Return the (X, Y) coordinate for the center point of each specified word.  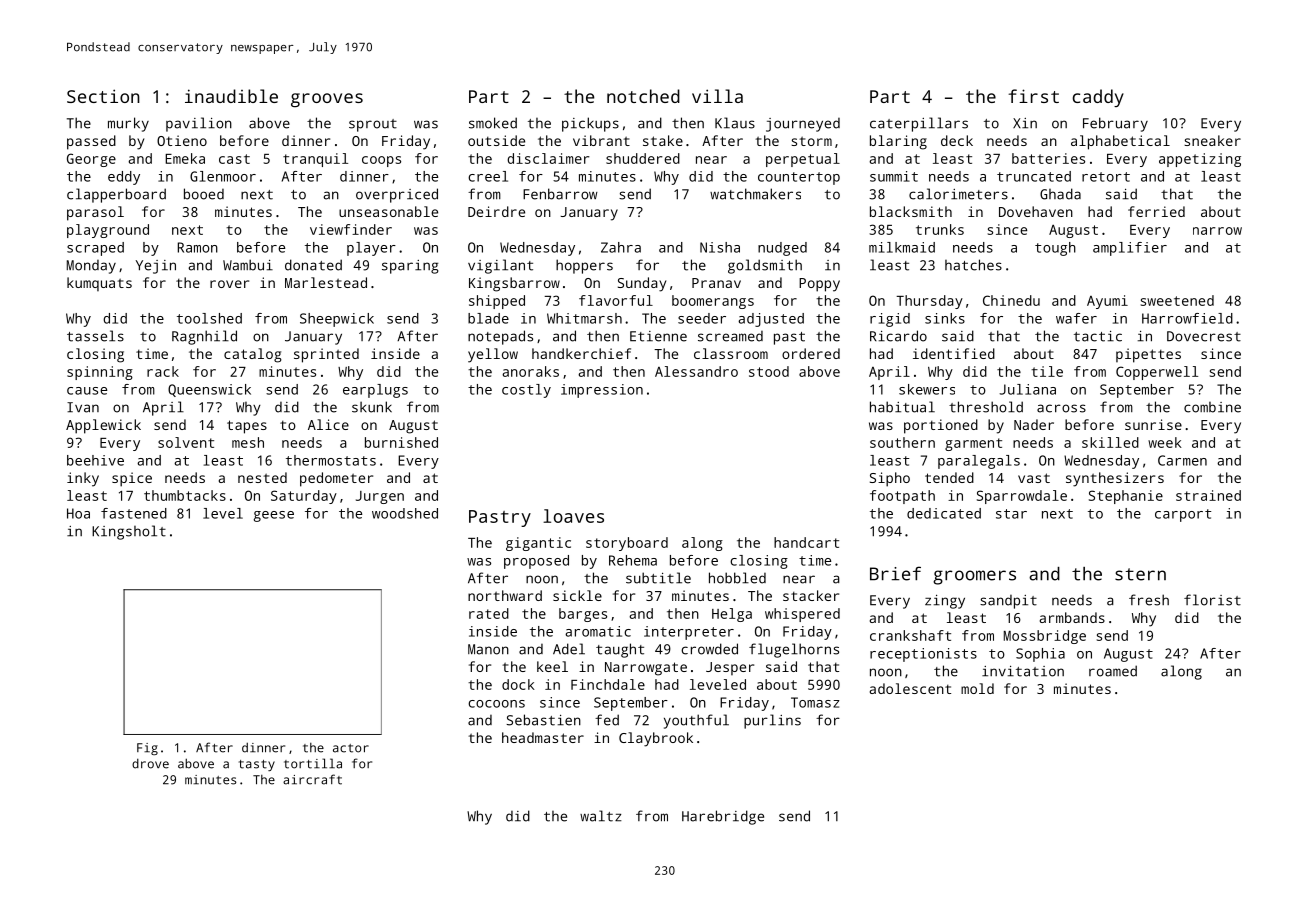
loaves (573, 516)
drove (150, 764)
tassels (95, 336)
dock (518, 684)
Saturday (304, 497)
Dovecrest (1204, 336)
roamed (1113, 671)
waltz (601, 816)
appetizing (1200, 160)
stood (769, 371)
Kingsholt (129, 532)
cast (234, 159)
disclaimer (548, 158)
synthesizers (1115, 479)
